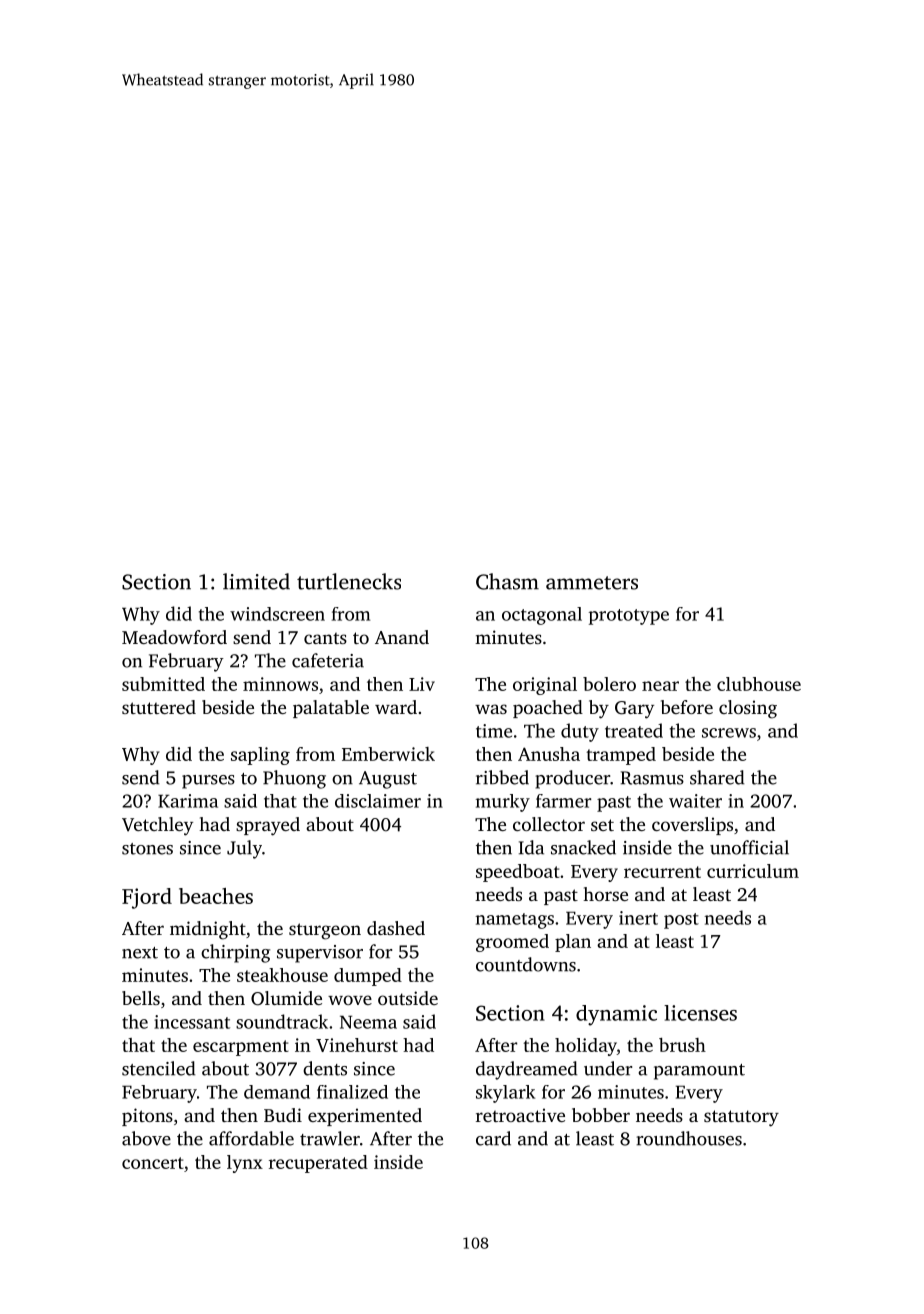 Image resolution: width=924 pixels, height=1314 pixels. I want to click on chirping, so click(235, 953).
